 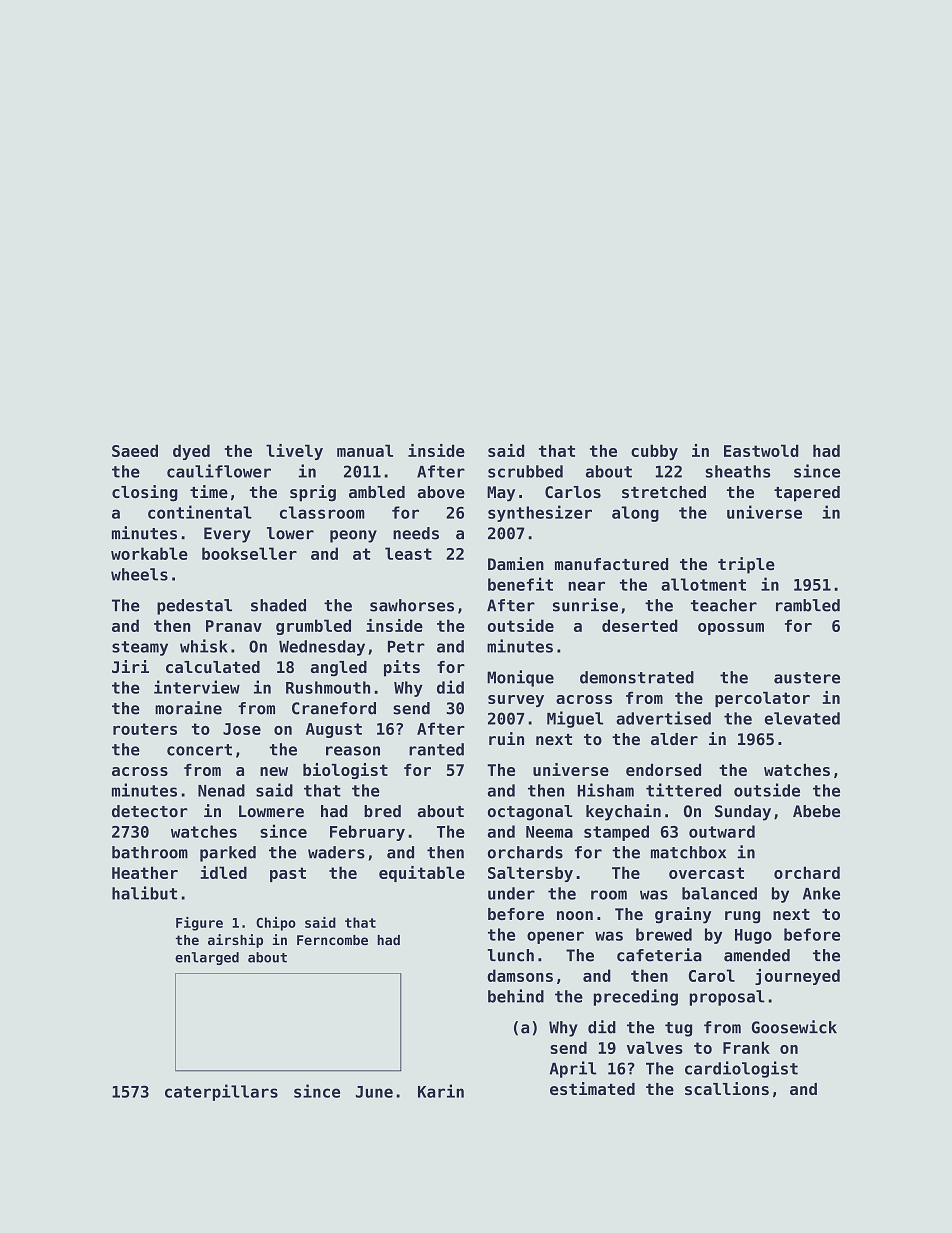 I want to click on lively, so click(x=294, y=452).
